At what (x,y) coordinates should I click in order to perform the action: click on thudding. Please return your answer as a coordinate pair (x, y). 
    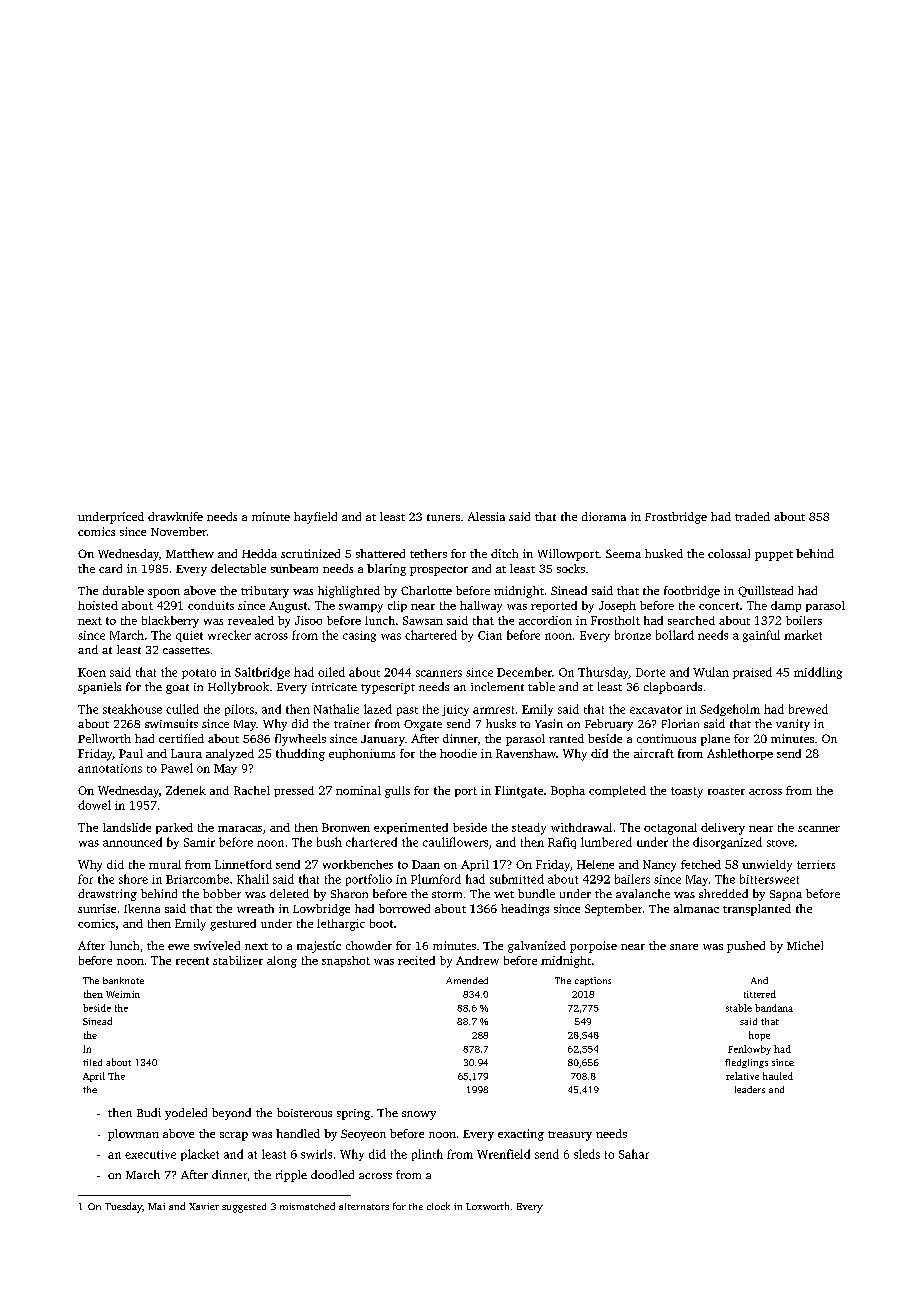
    Looking at the image, I should click on (300, 755).
